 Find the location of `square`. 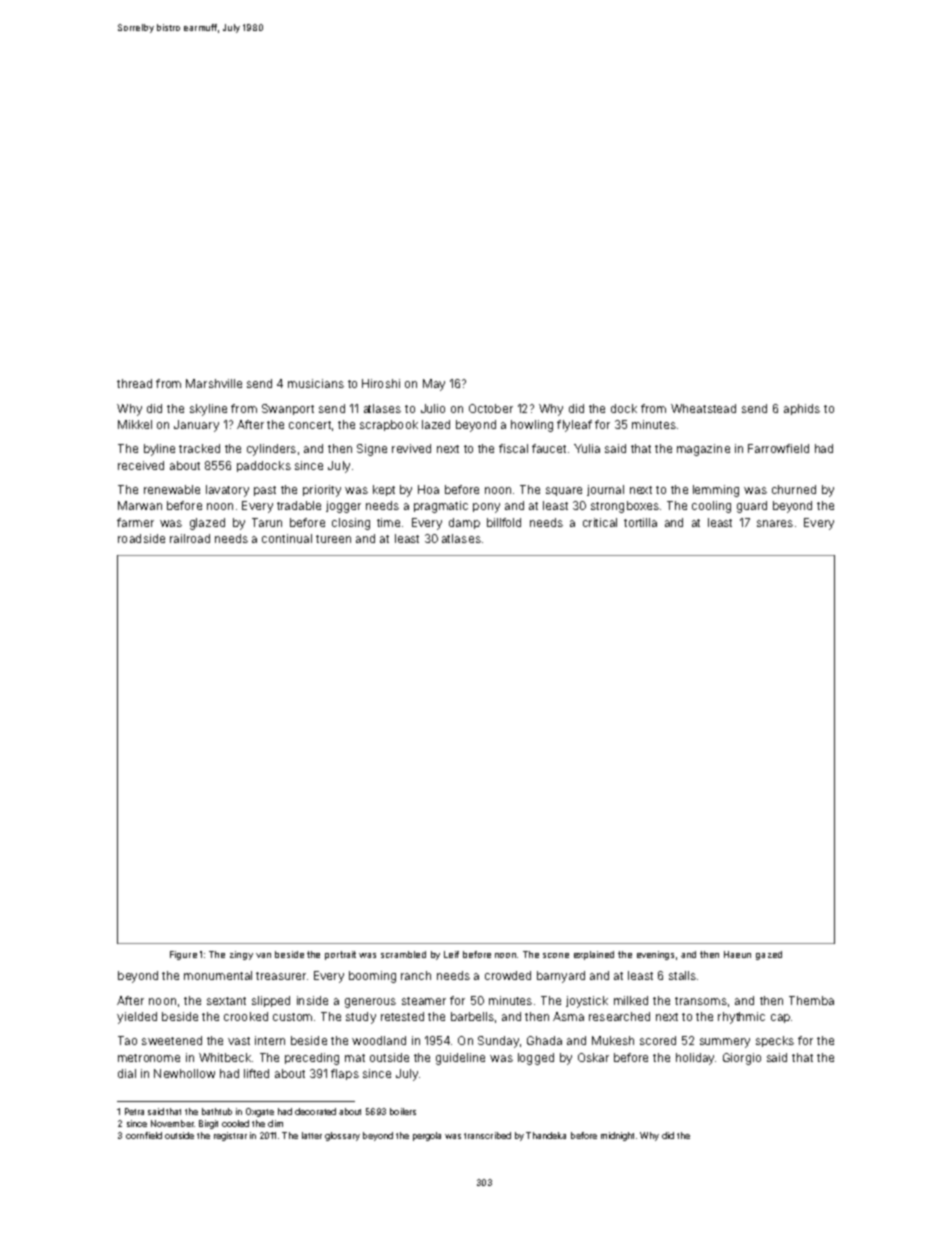

square is located at coordinates (564, 491).
